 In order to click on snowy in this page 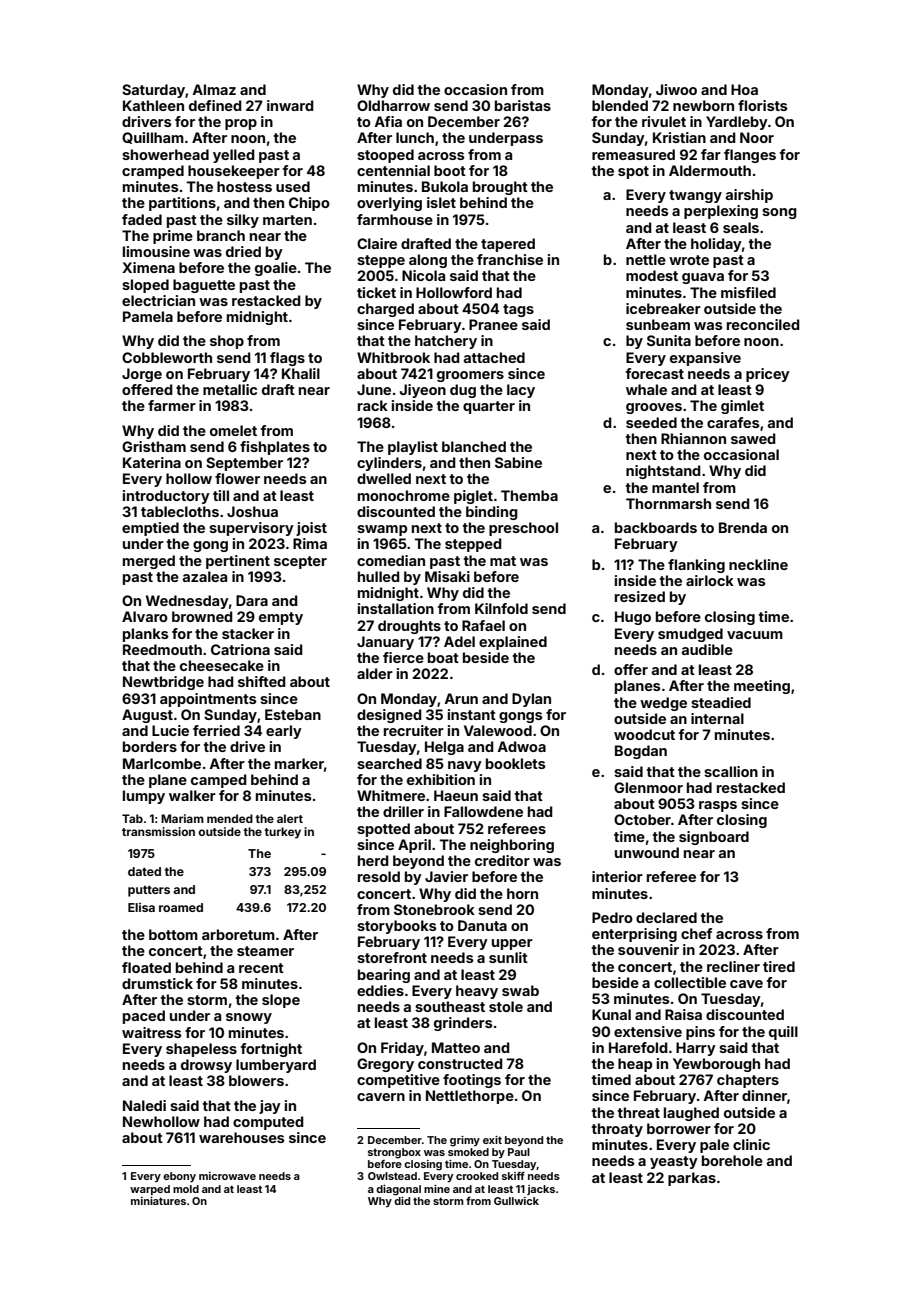, I will do `click(249, 1018)`.
